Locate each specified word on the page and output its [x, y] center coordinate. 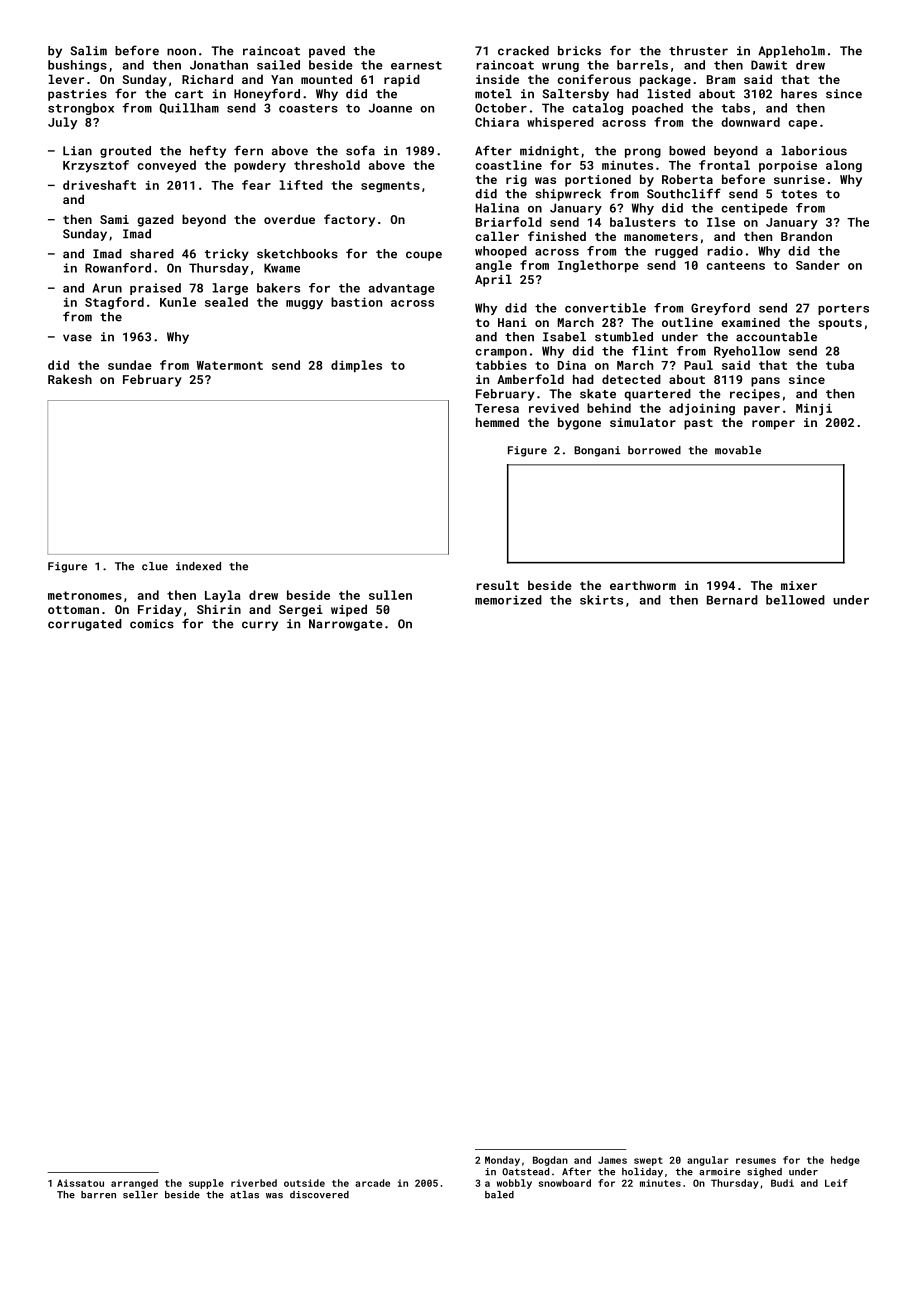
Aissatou [80, 1183]
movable [738, 450]
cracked [523, 51]
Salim [89, 51]
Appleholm [791, 52]
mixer [799, 585]
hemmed [497, 422]
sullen [390, 595]
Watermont [229, 365]
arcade [372, 1183]
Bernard [732, 600]
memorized [508, 600]
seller [140, 1195]
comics [152, 624]
